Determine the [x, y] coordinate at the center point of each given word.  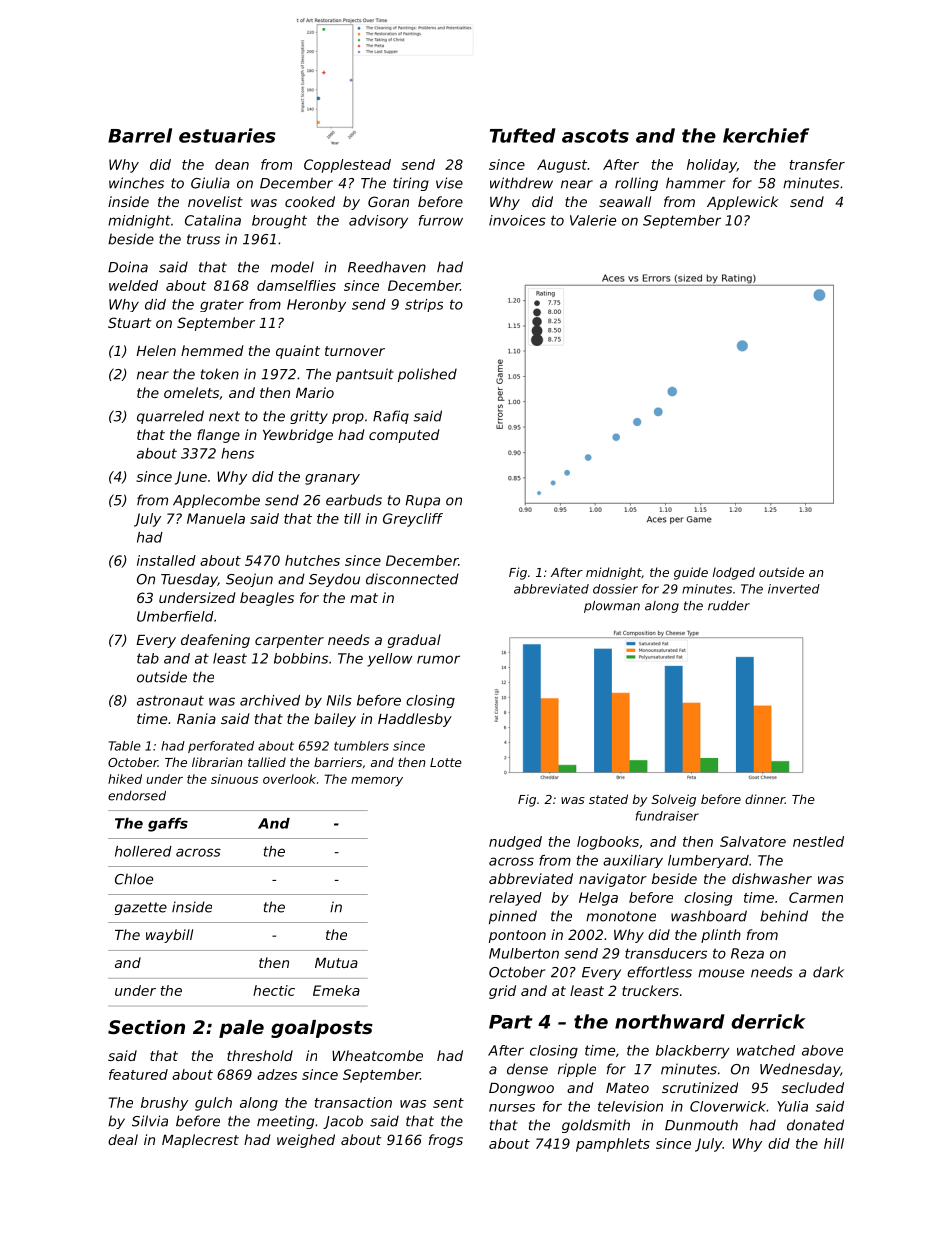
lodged [734, 573]
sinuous [234, 779]
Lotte [446, 762]
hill [834, 1143]
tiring [411, 184]
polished [427, 375]
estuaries [227, 135]
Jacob [343, 1122]
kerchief [766, 135]
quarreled [170, 417]
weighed [306, 1141]
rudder [729, 606]
